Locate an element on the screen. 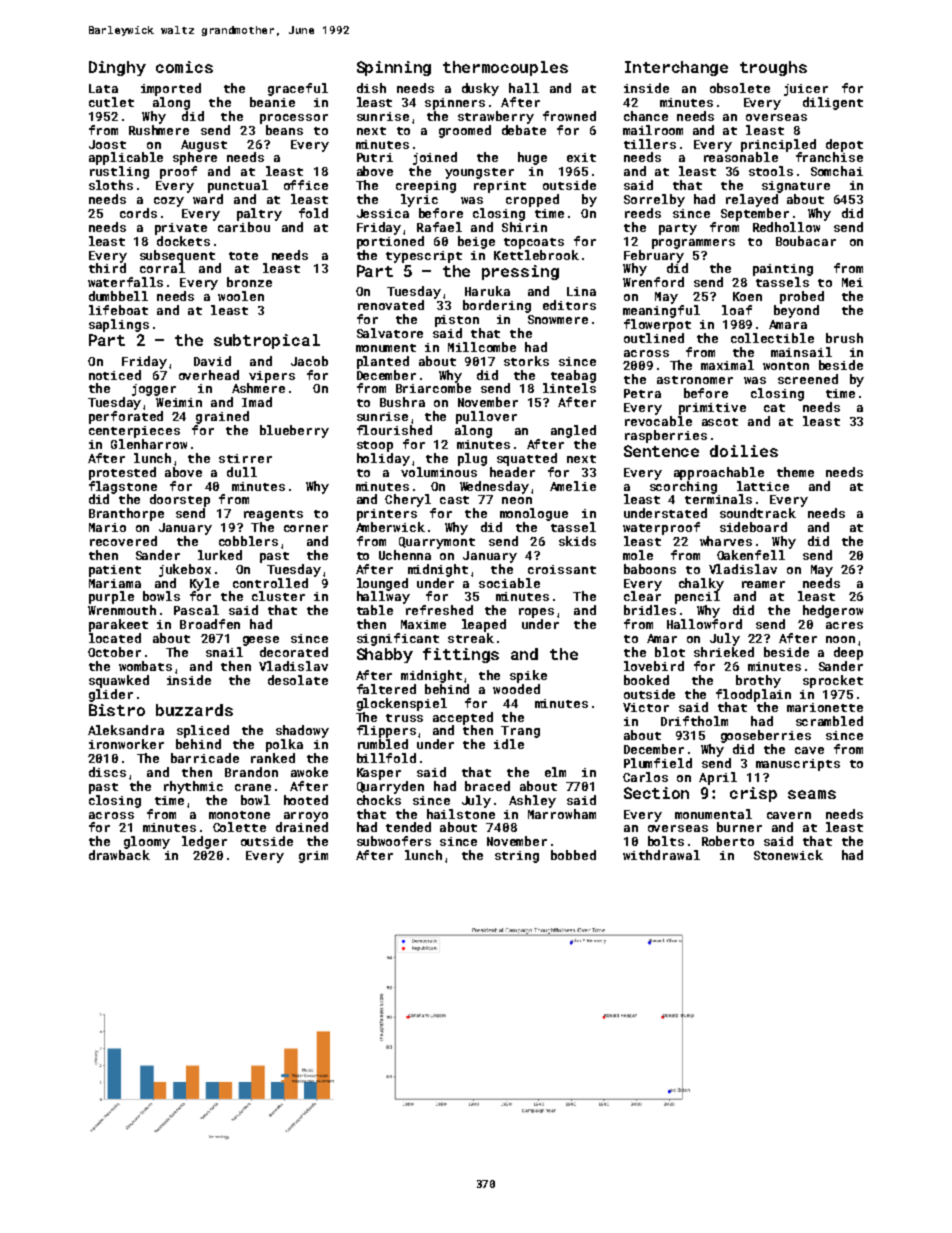 The image size is (952, 1233). Weimin is located at coordinates (179, 402).
